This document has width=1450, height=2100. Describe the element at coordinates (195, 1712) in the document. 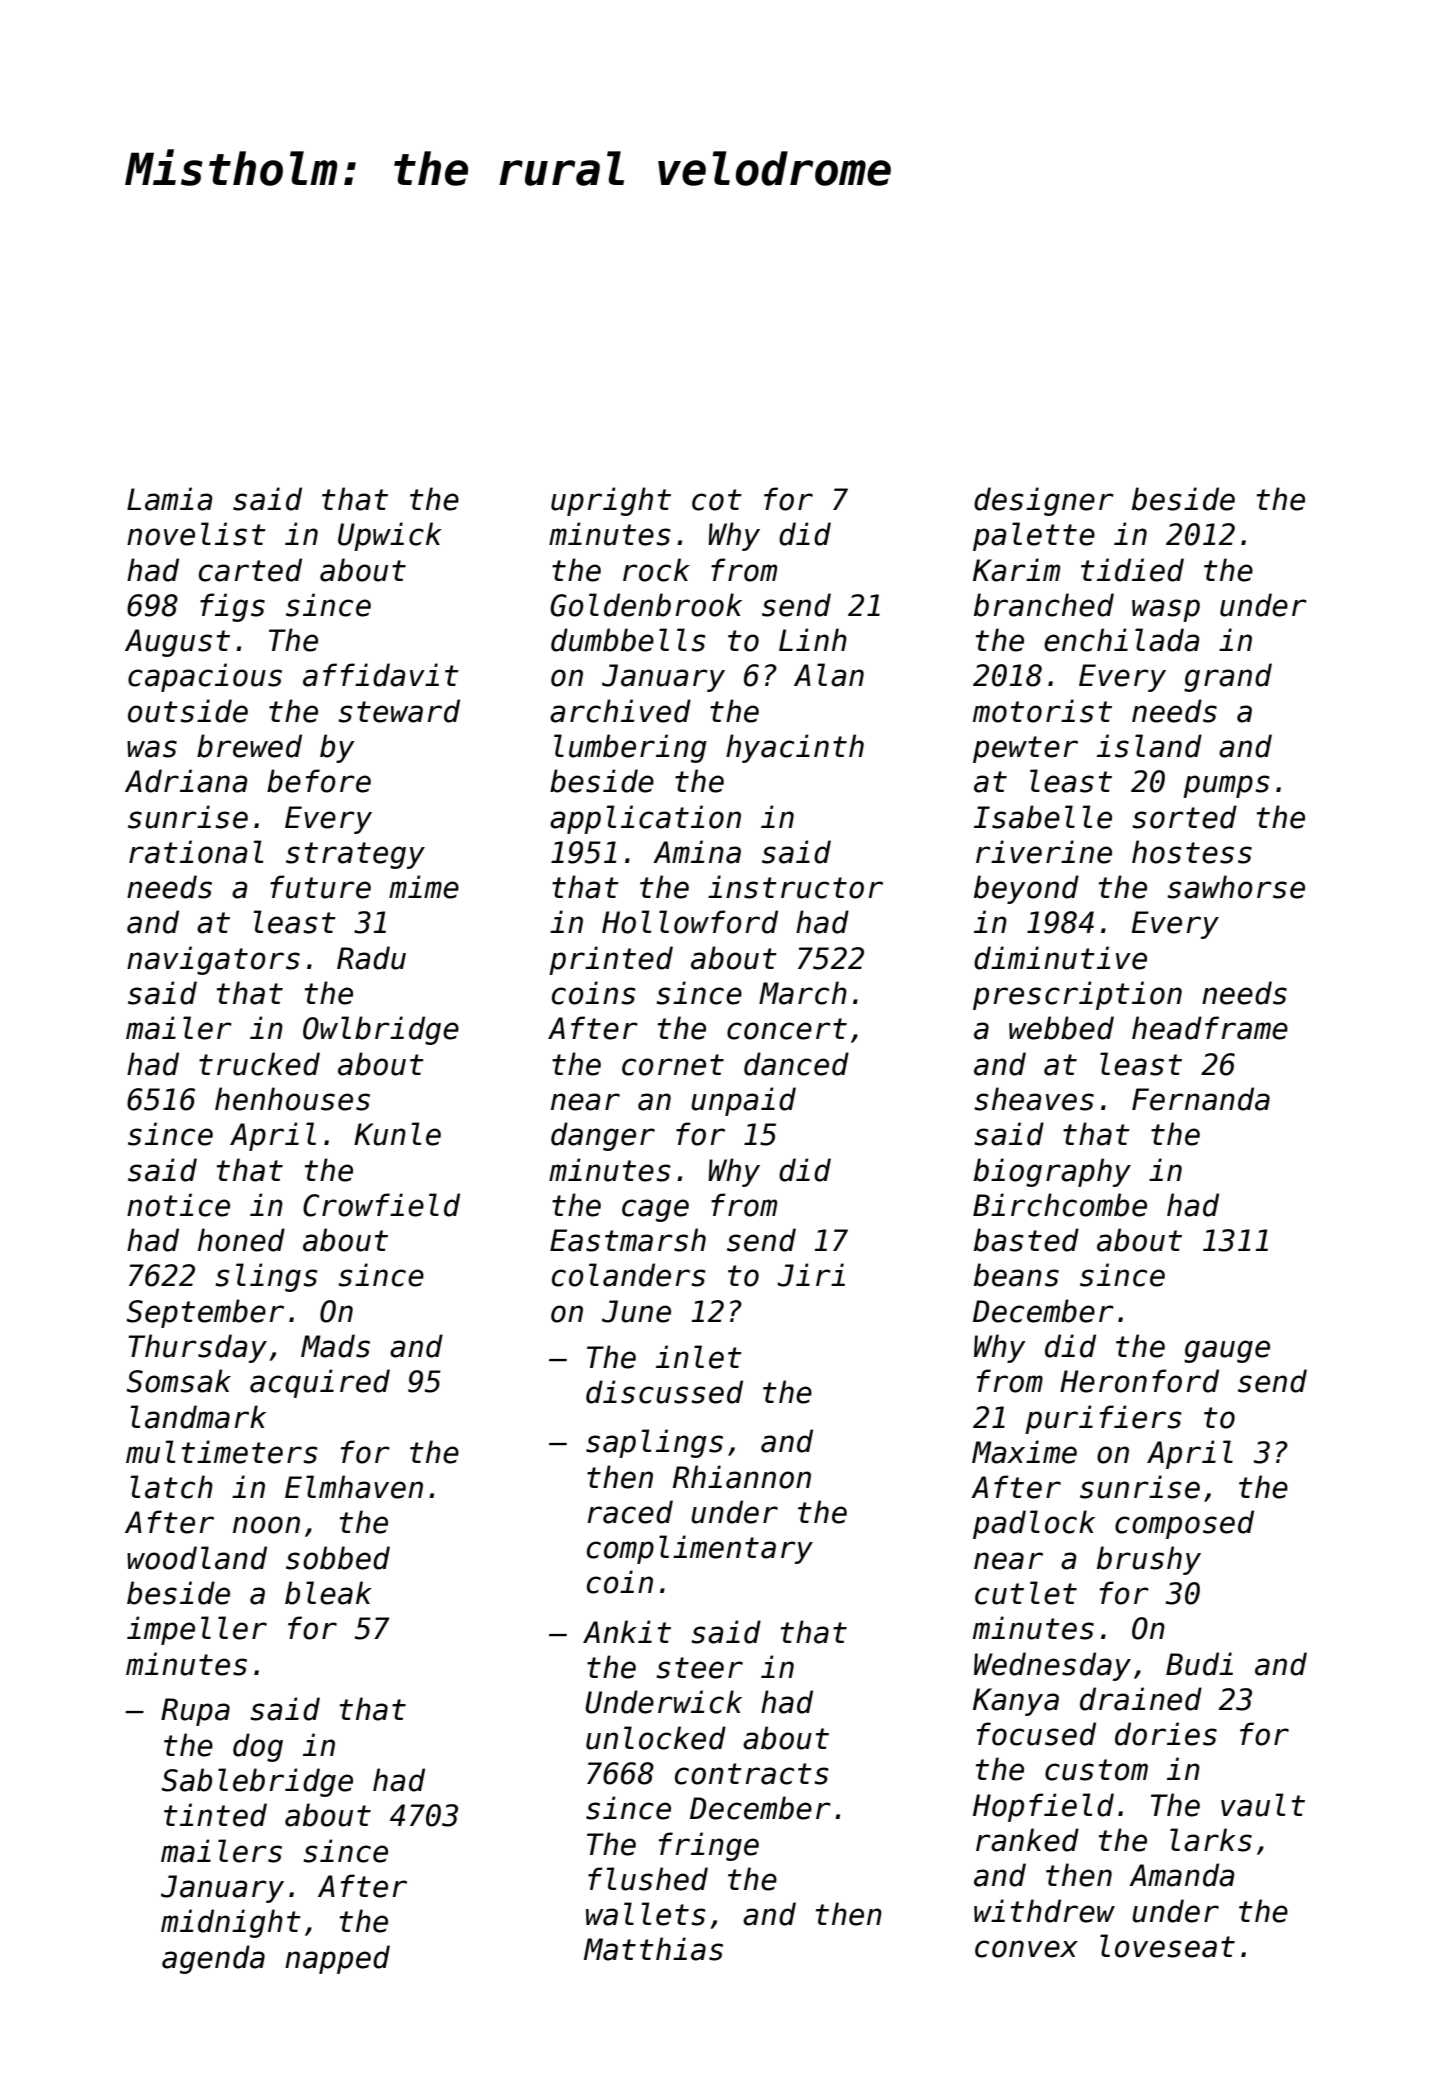

I see `Rupa` at that location.
